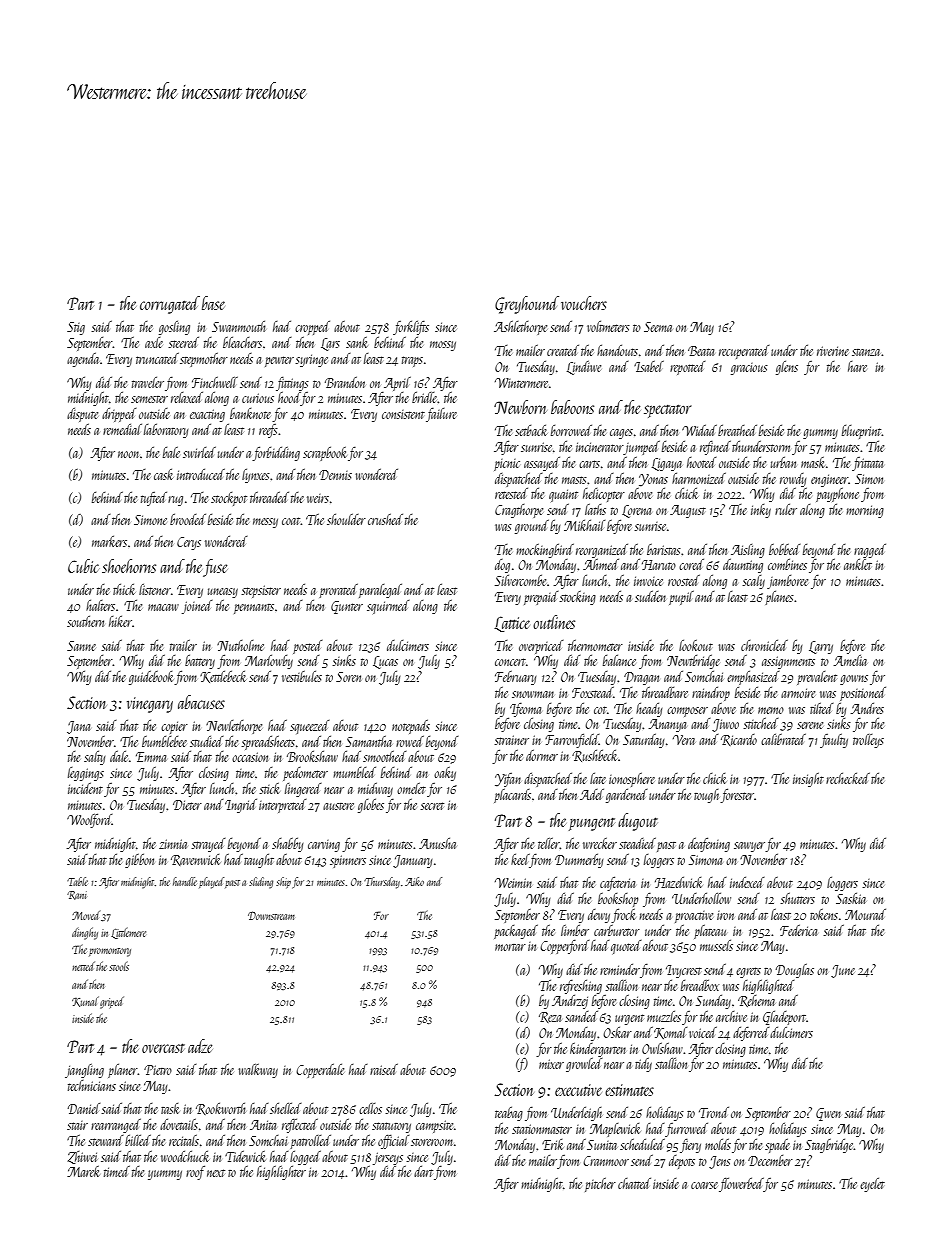 This image has width=952, height=1233. What do you see at coordinates (385, 662) in the image?
I see `Lucas` at bounding box center [385, 662].
